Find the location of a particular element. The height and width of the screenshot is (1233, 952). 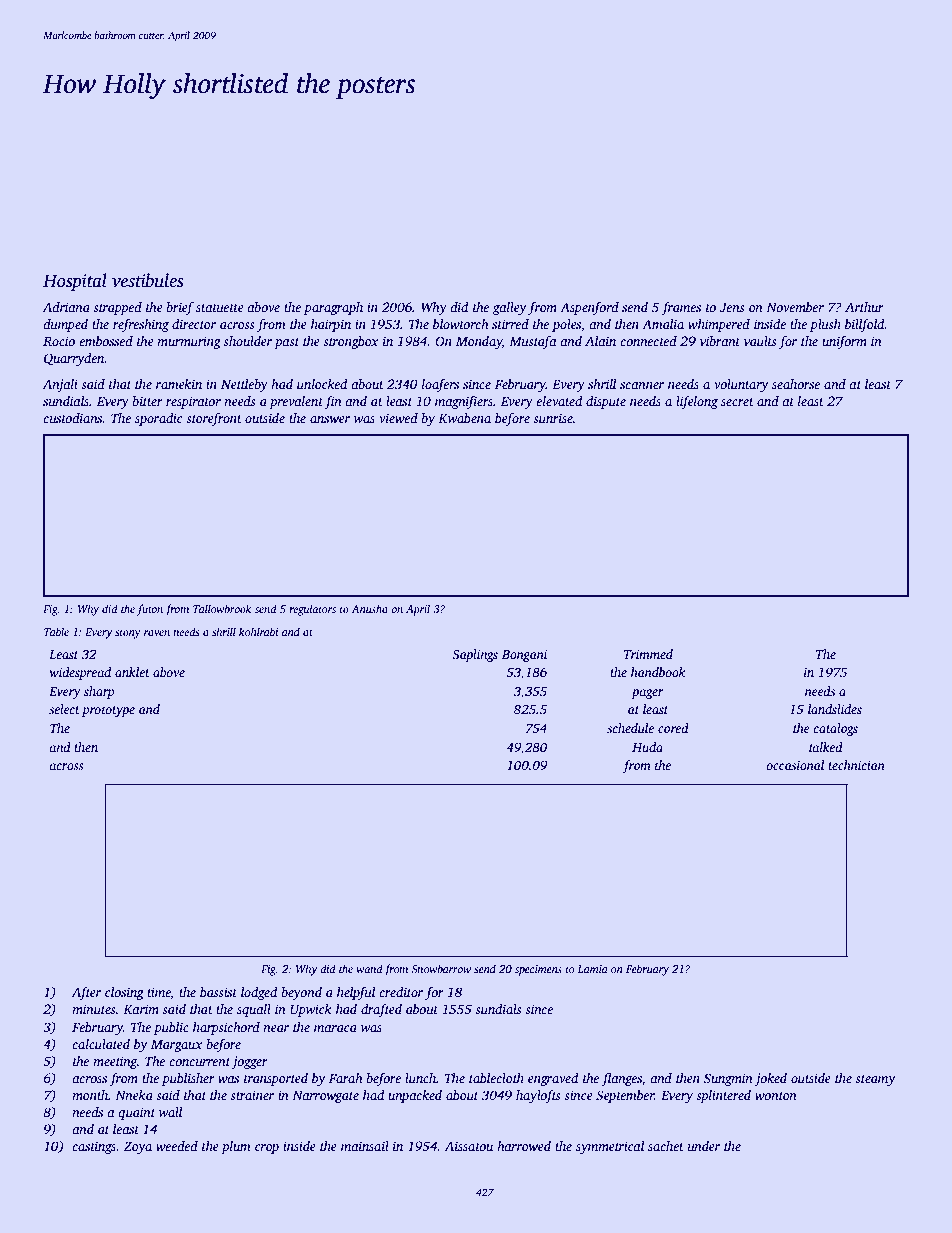

mainsail is located at coordinates (365, 1146).
